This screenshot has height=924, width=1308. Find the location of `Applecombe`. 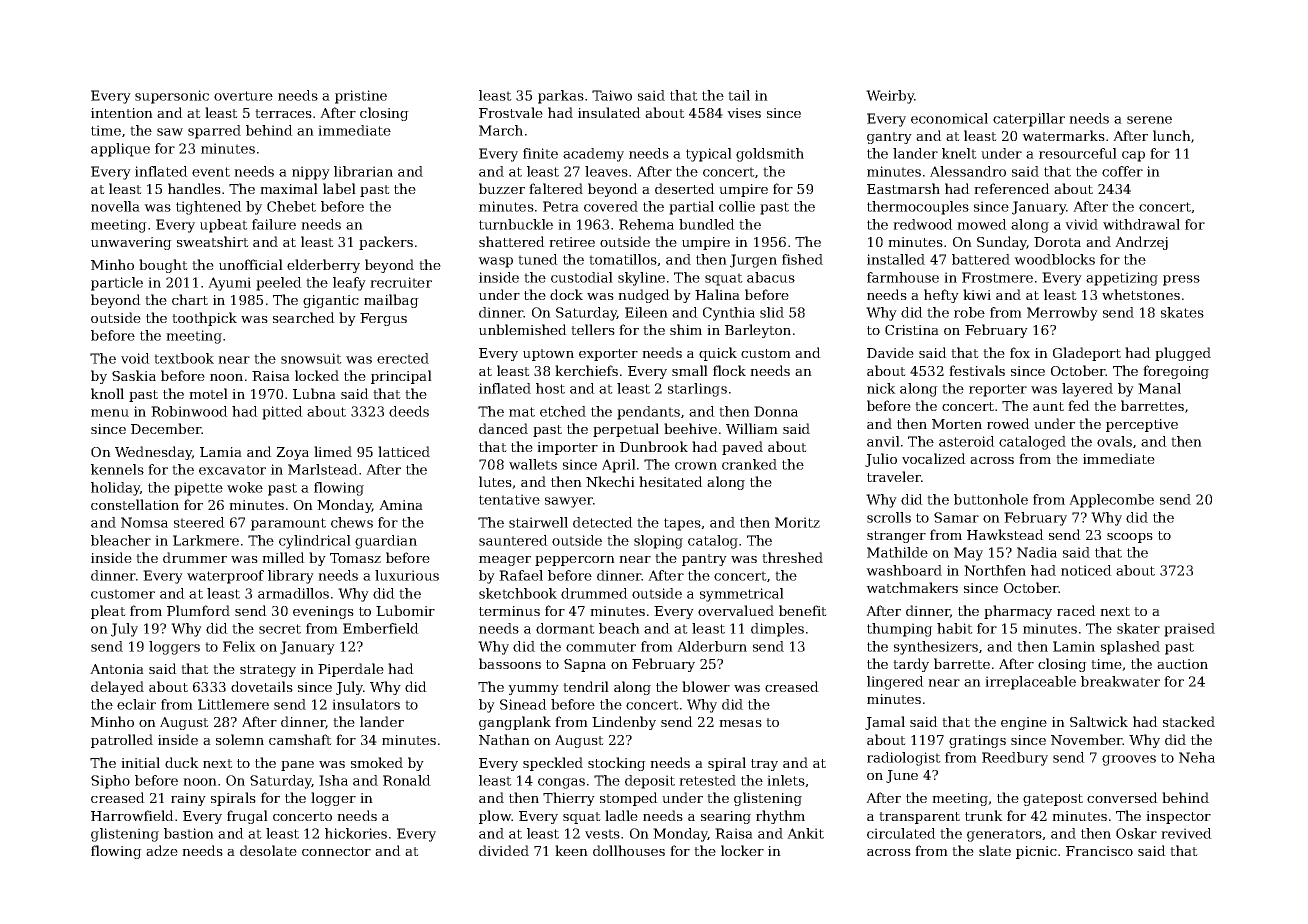

Applecombe is located at coordinates (1111, 501).
